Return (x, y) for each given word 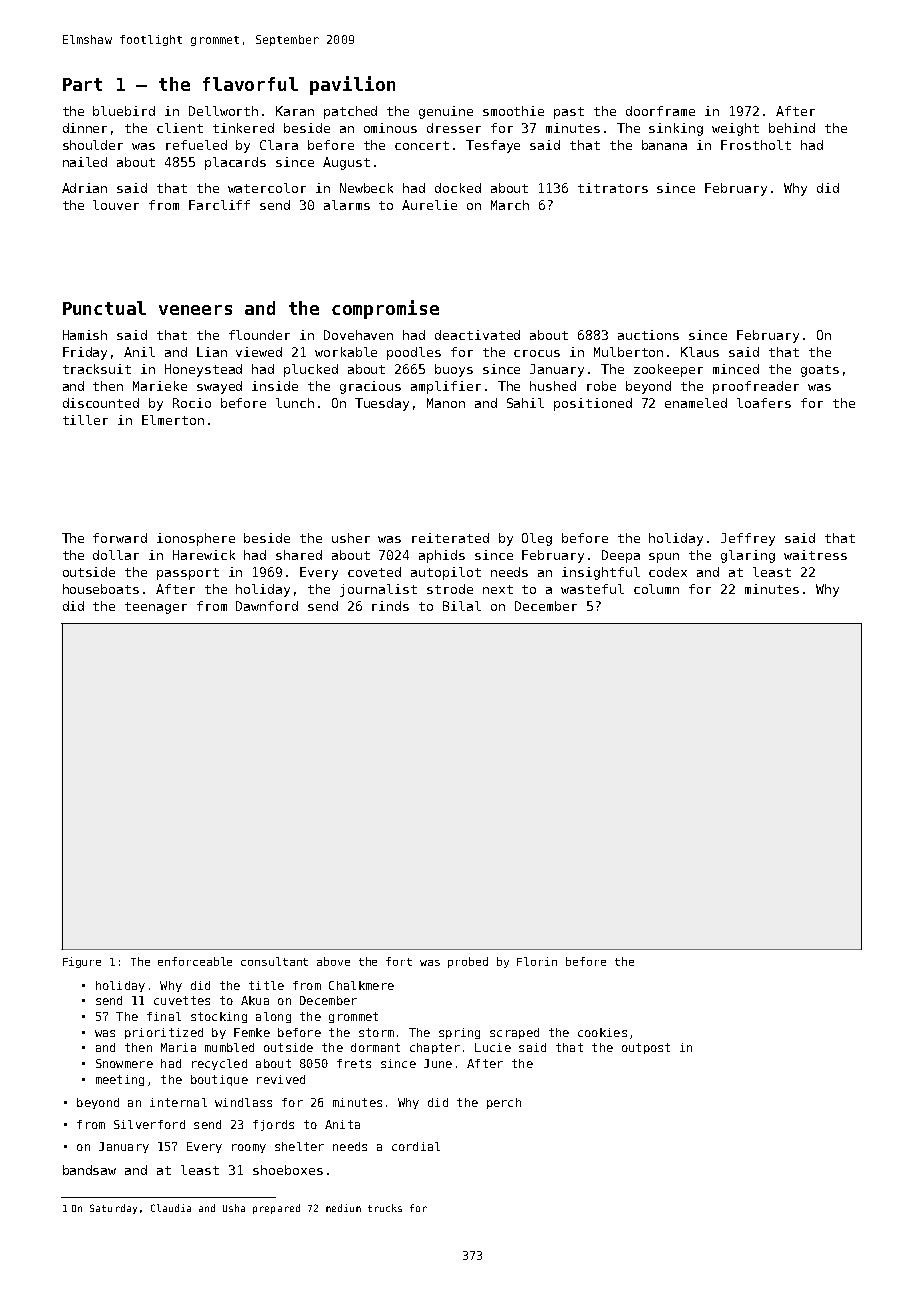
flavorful (250, 84)
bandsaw (89, 1170)
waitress (815, 555)
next (498, 589)
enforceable (195, 961)
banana (664, 145)
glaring (748, 556)
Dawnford (267, 606)
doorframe (660, 111)
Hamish (85, 335)
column (656, 589)
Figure (82, 962)
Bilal (462, 606)
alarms (347, 205)
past (569, 113)
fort (399, 961)
